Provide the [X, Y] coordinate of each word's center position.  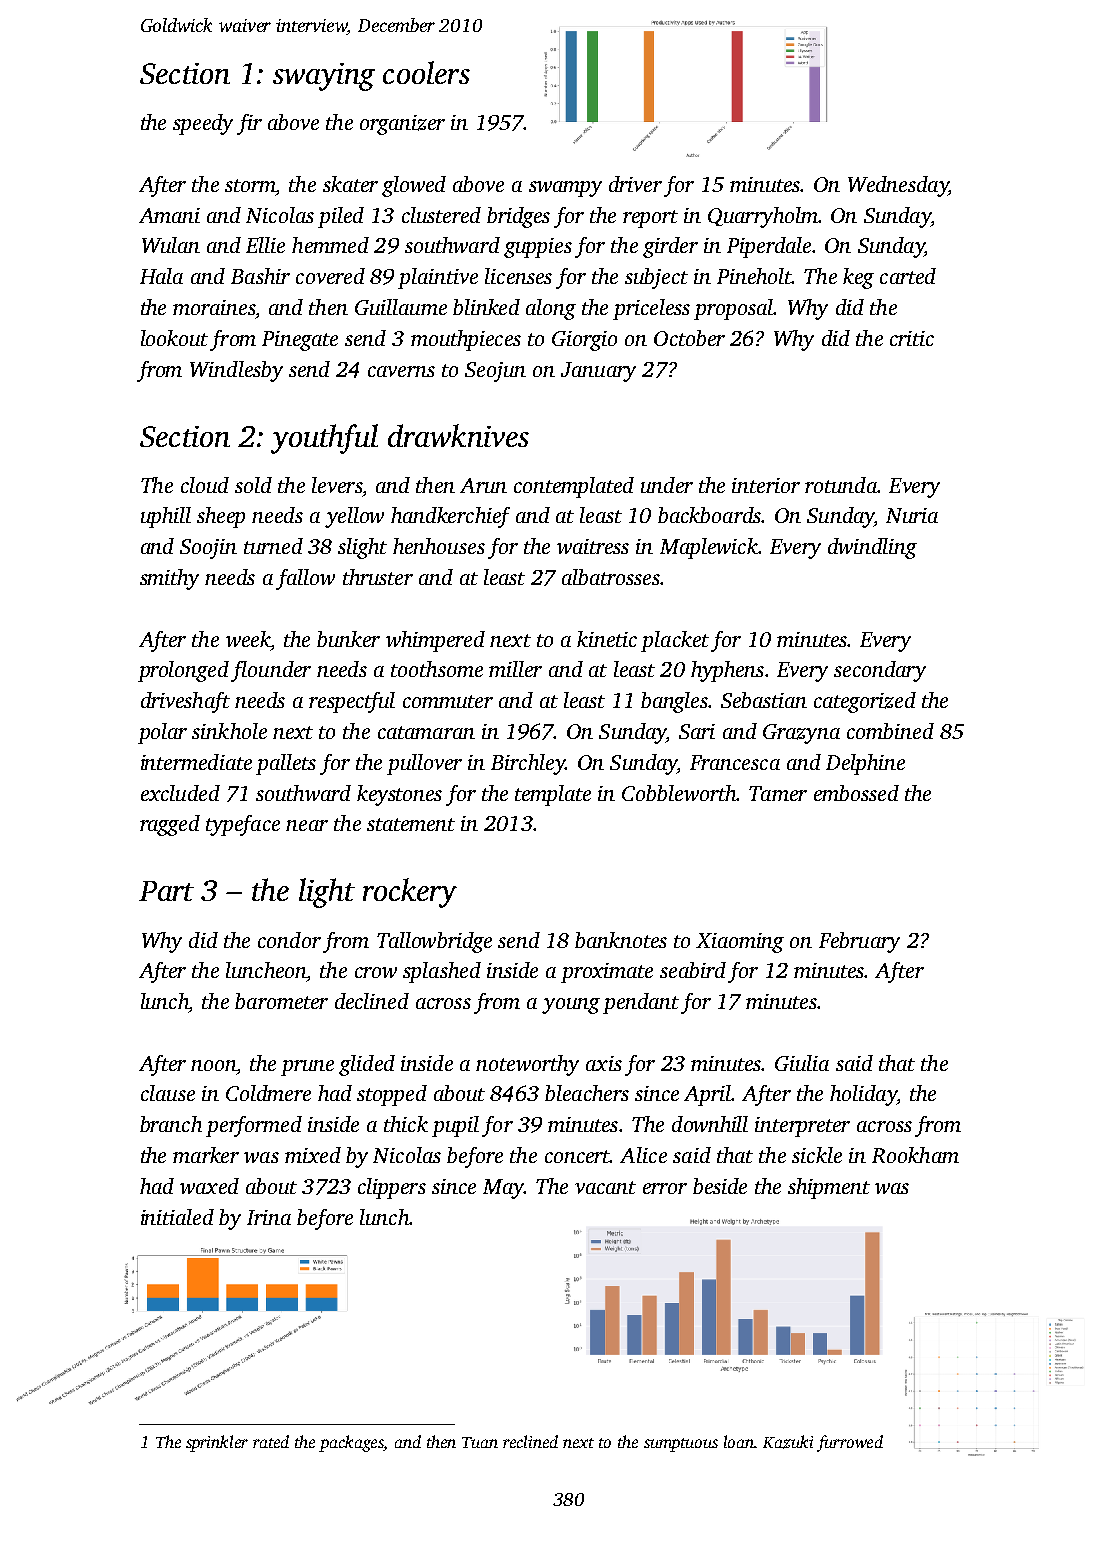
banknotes [621, 940]
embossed [856, 793]
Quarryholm [763, 217]
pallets [286, 764]
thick [406, 1124]
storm [250, 185]
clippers [392, 1188]
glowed [414, 186]
